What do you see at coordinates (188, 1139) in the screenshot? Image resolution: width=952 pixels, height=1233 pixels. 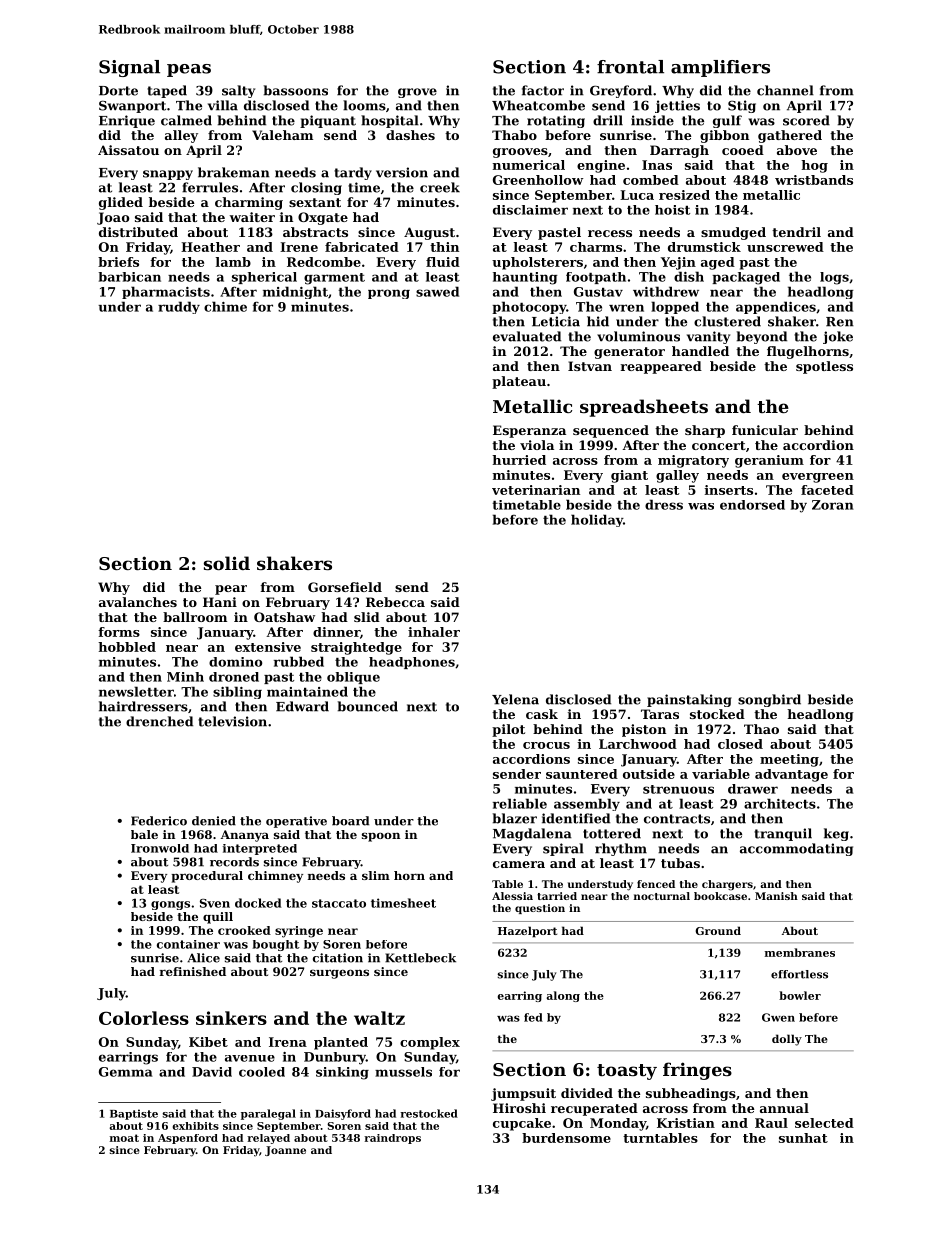 I see `Aspenford` at bounding box center [188, 1139].
